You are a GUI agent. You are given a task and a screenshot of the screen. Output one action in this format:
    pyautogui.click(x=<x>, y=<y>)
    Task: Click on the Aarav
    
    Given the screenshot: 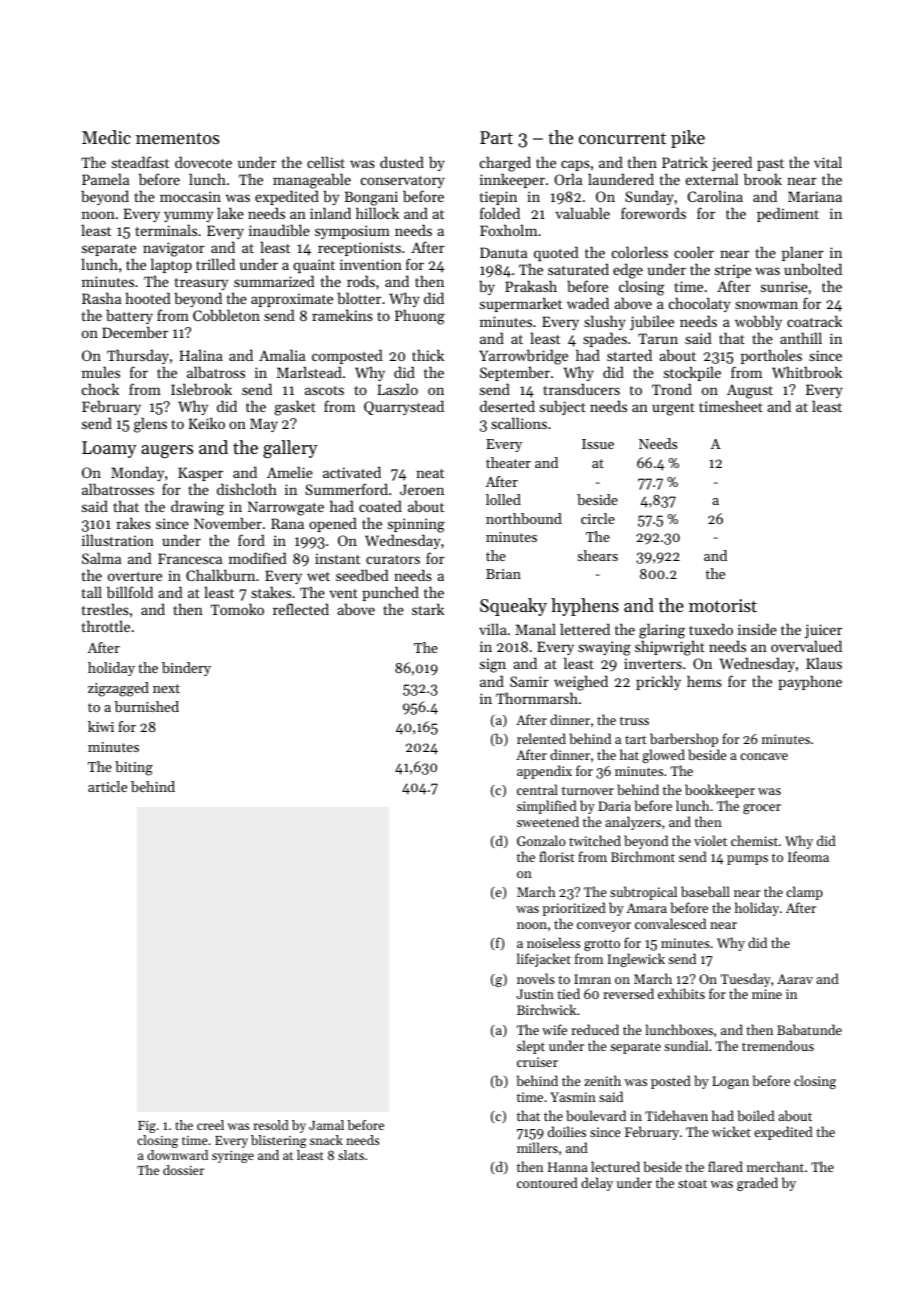 What is the action you would take?
    pyautogui.click(x=795, y=979)
